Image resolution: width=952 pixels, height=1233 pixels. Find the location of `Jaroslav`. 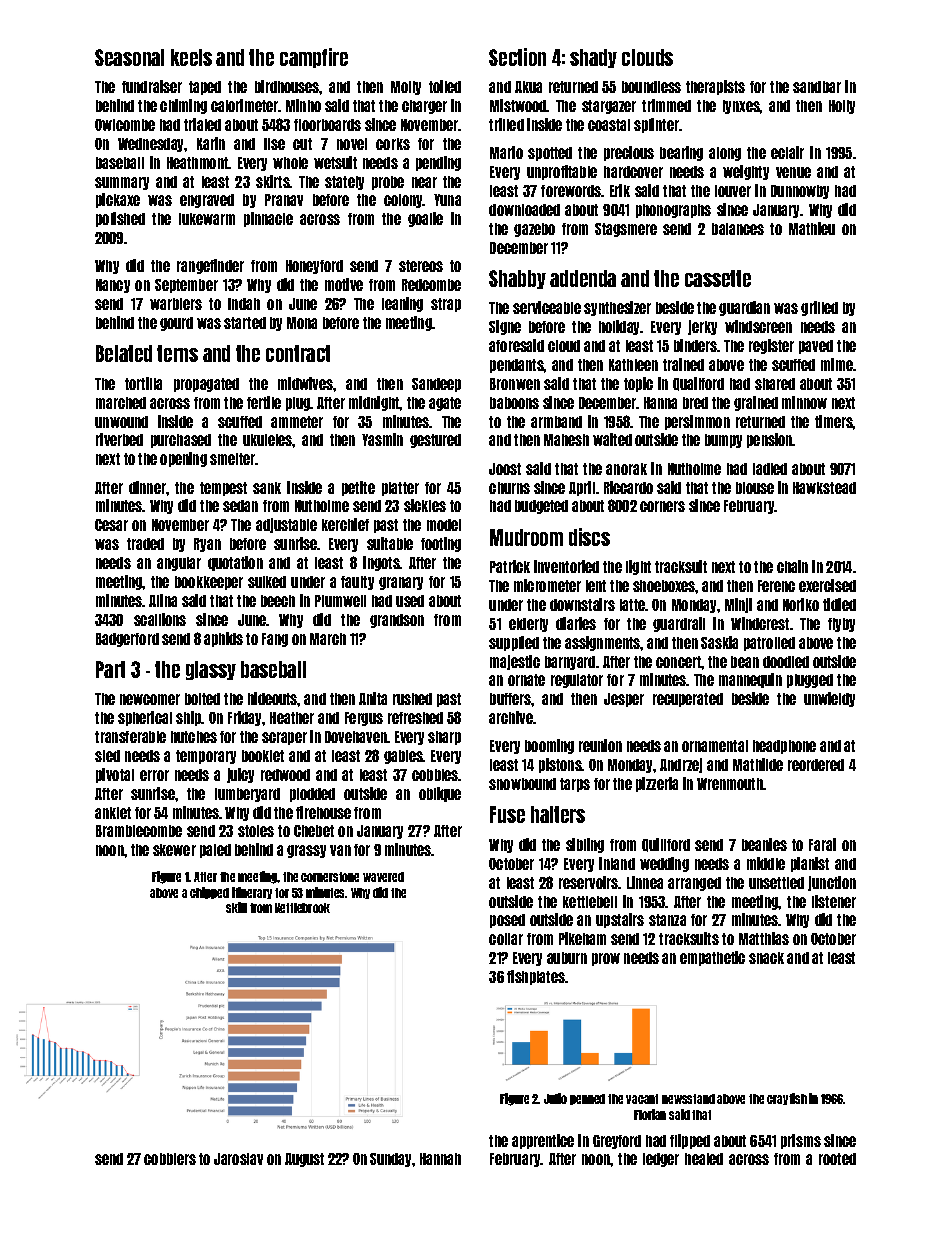

Jaroslav is located at coordinates (238, 1159).
